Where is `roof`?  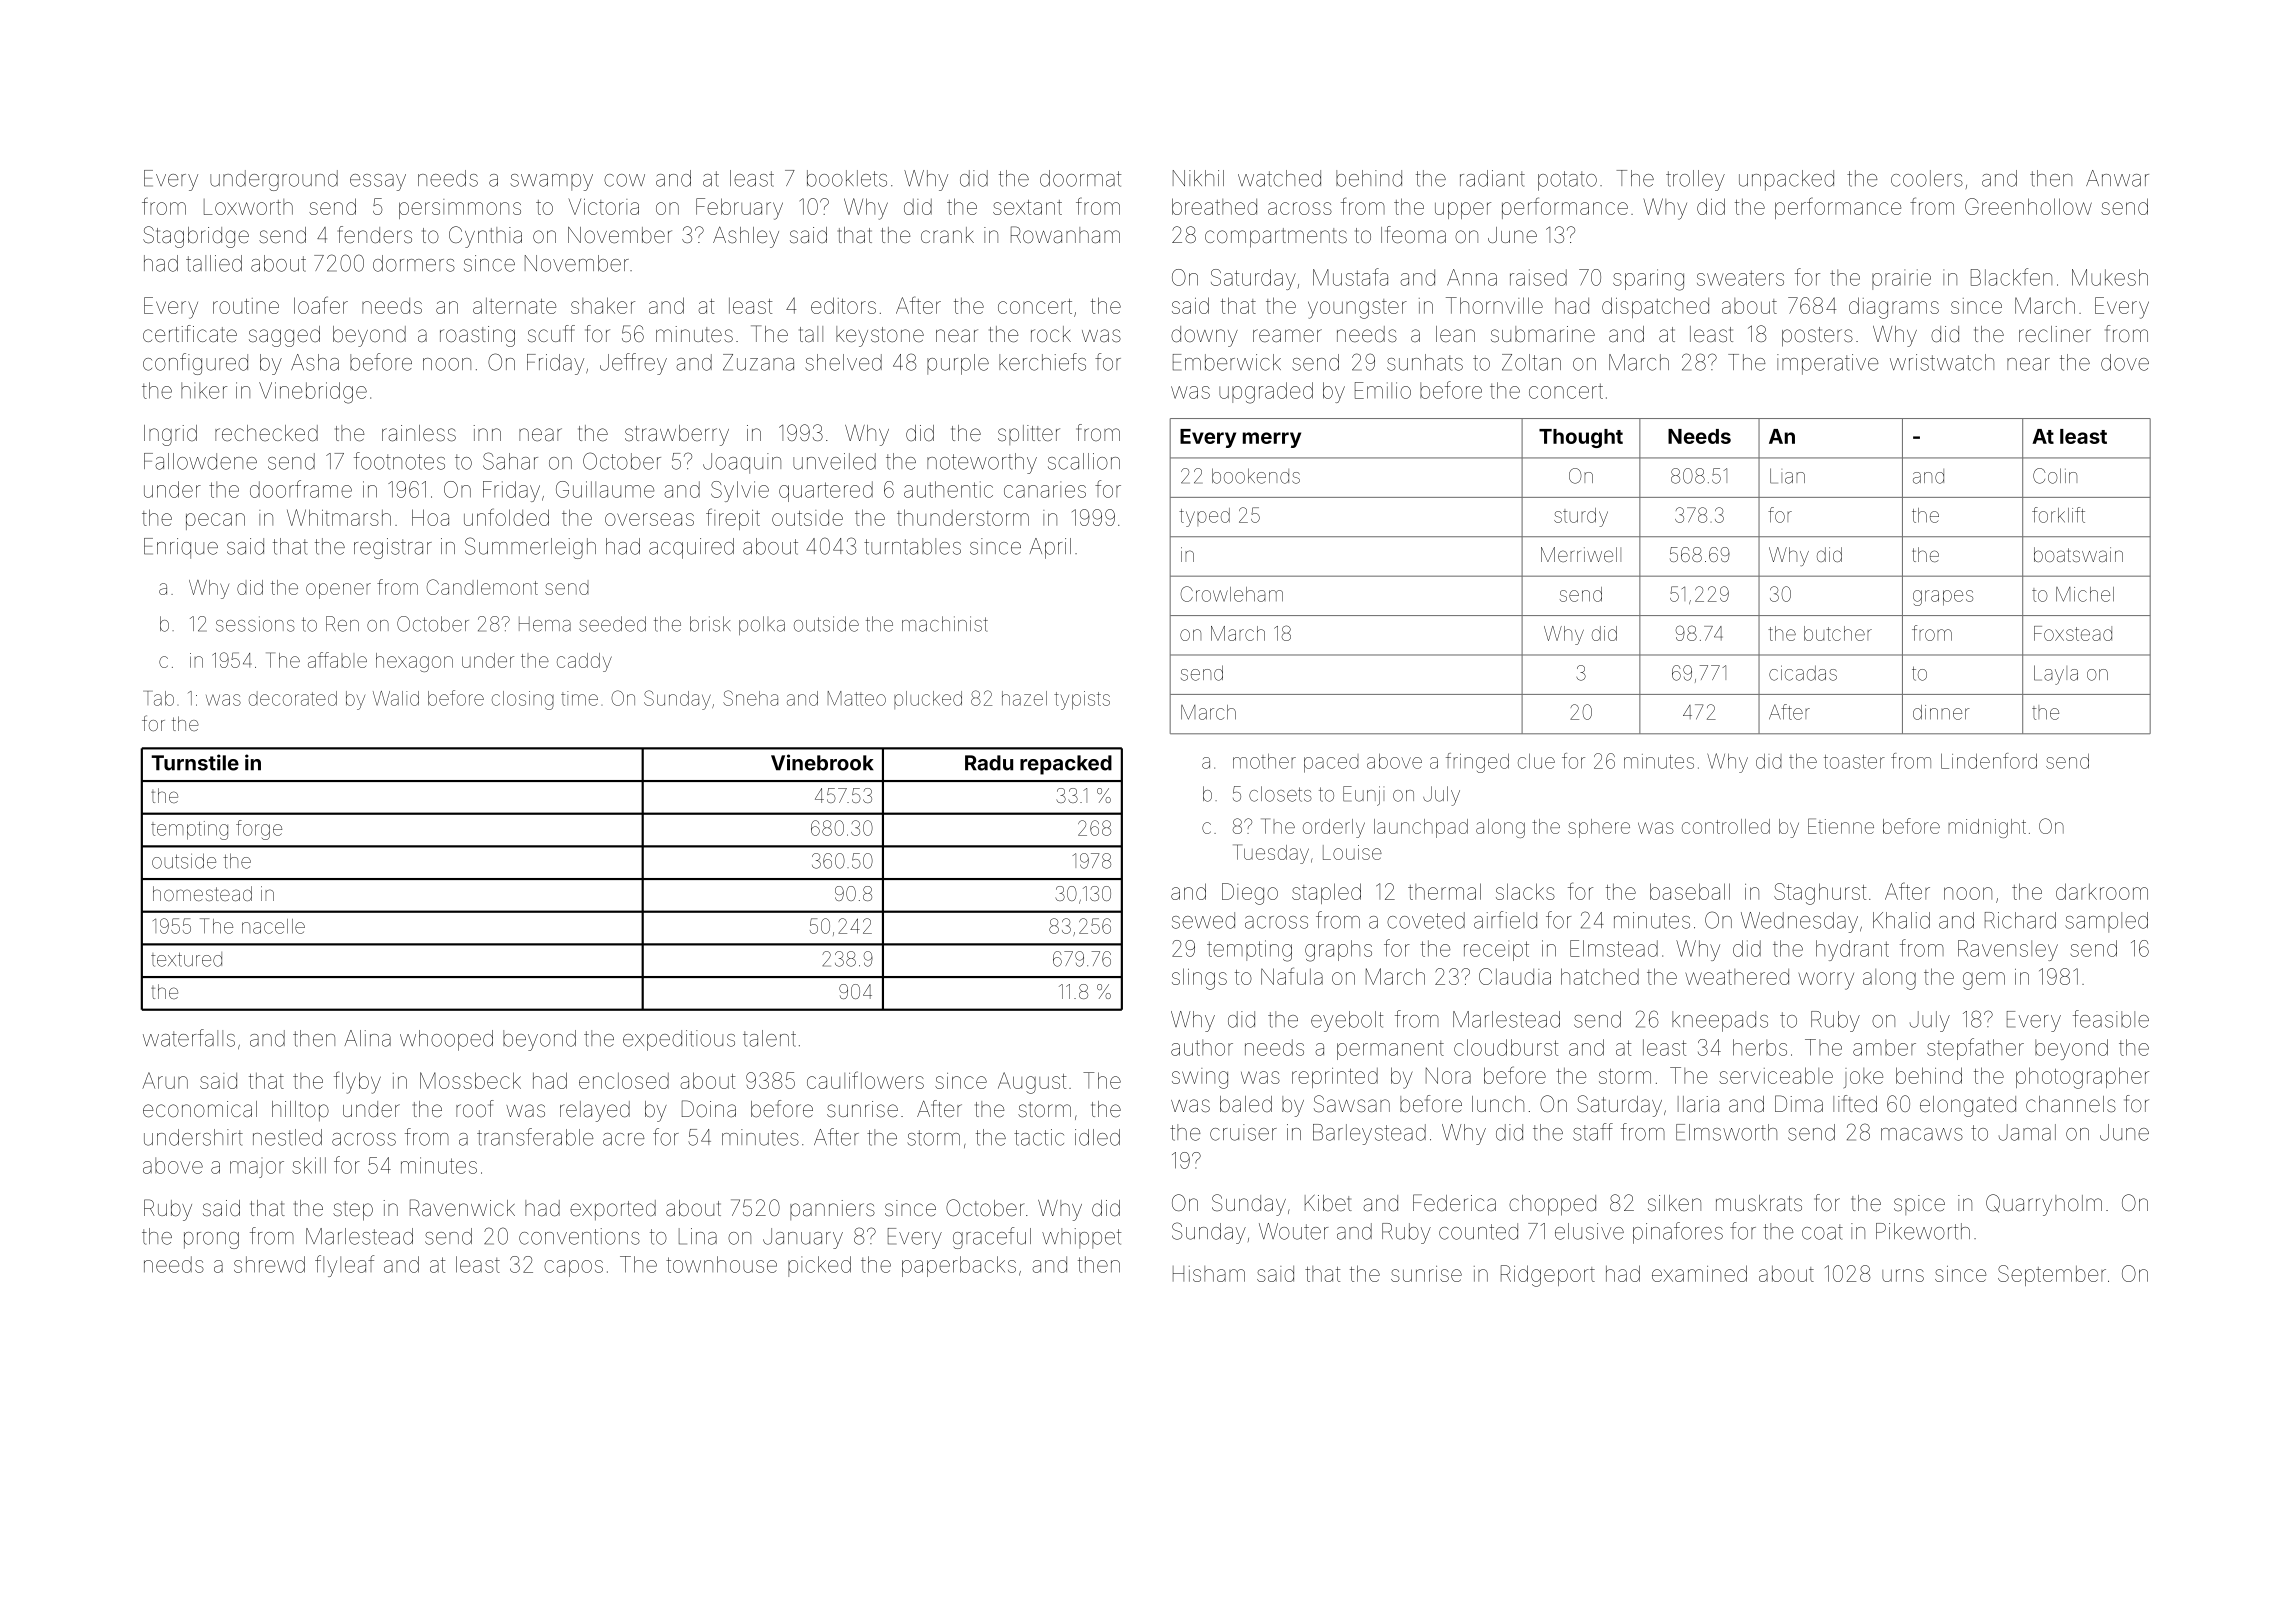 roof is located at coordinates (475, 1108).
